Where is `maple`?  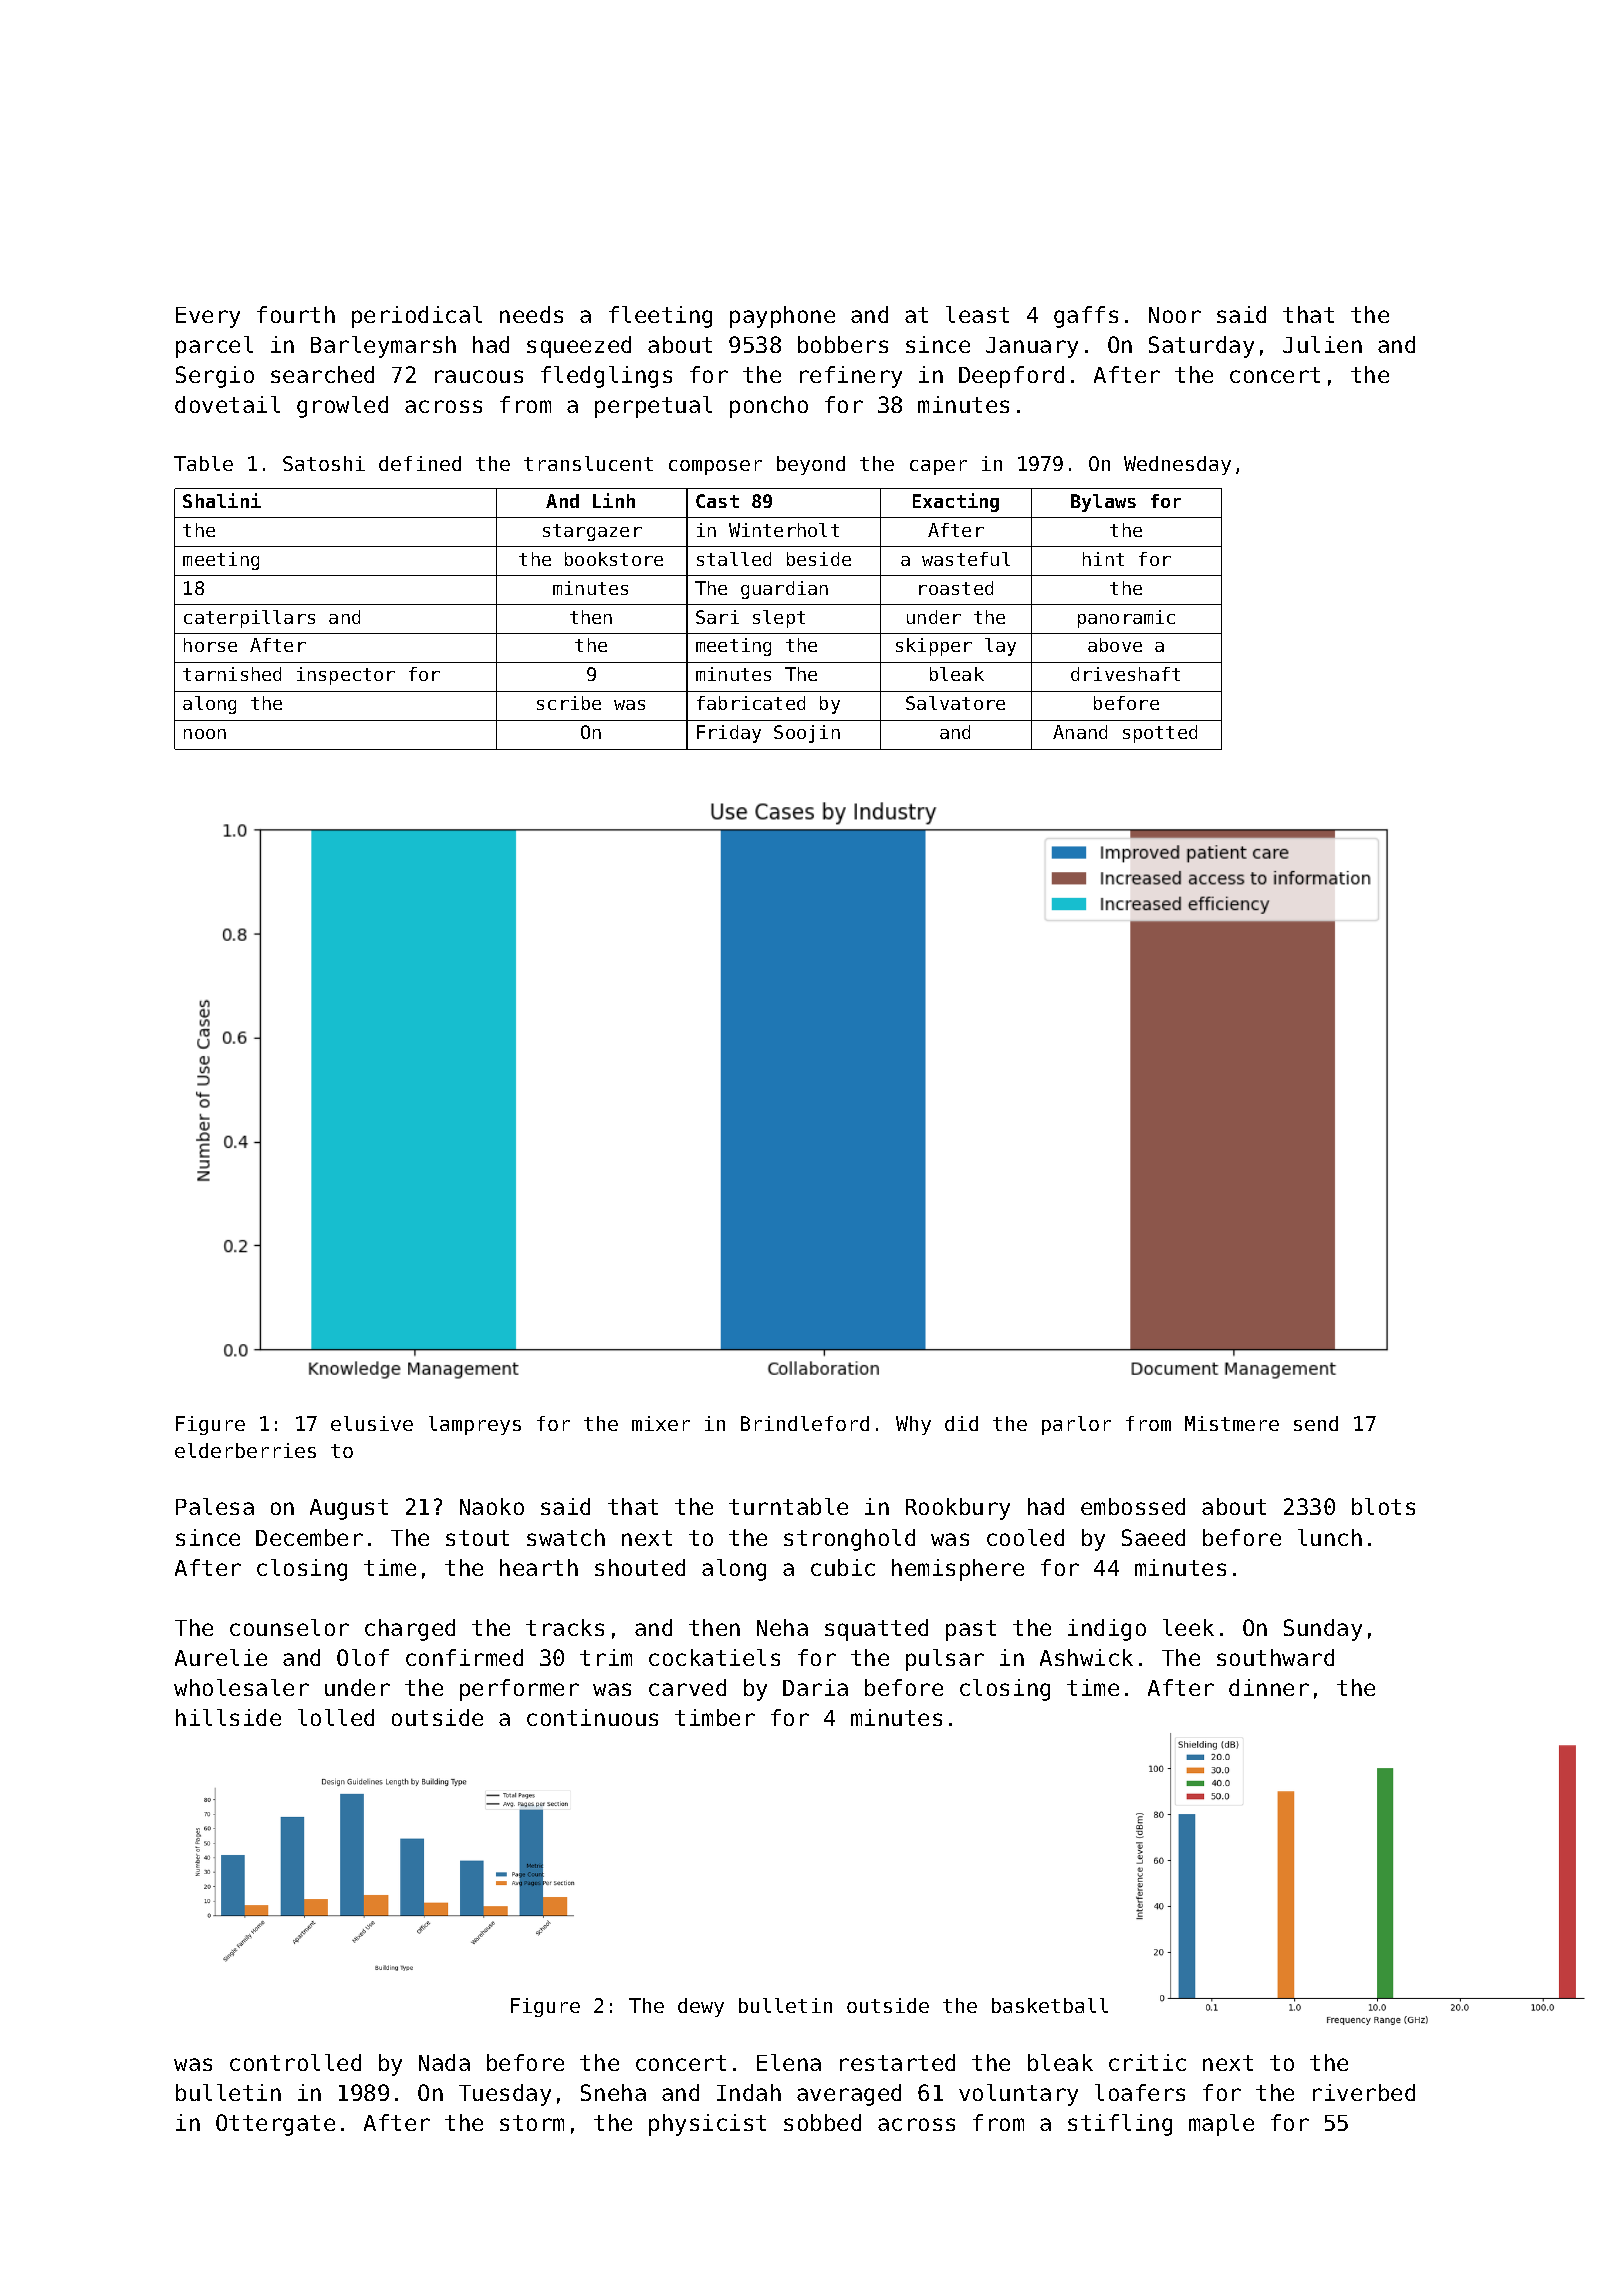 maple is located at coordinates (1221, 2125).
